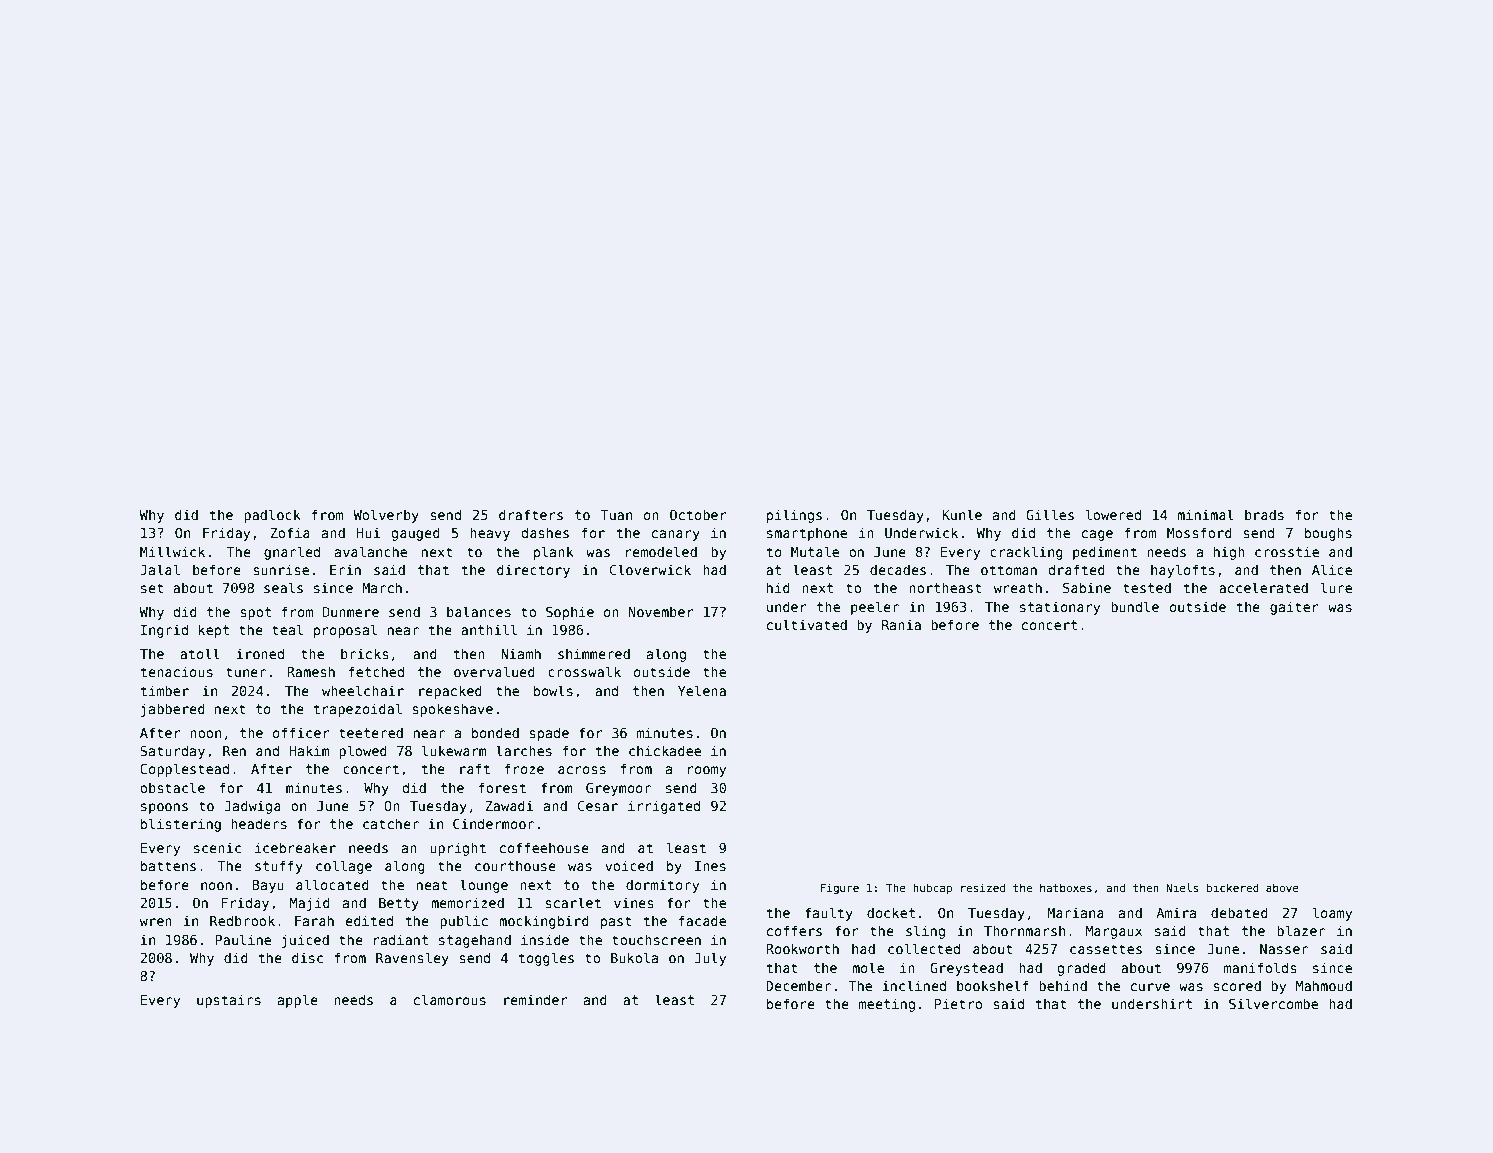 The height and width of the image is (1153, 1493). I want to click on repacked, so click(450, 692).
